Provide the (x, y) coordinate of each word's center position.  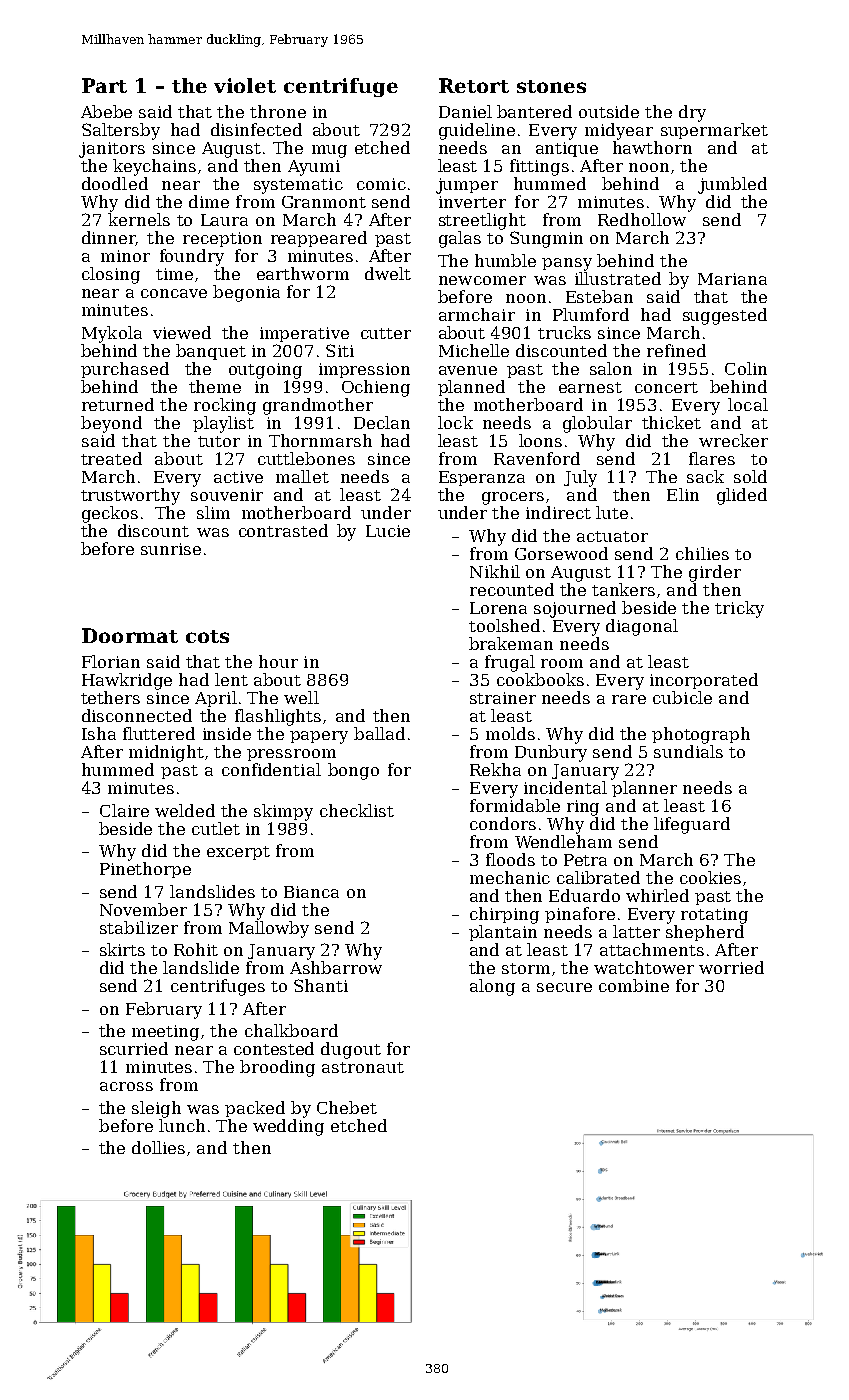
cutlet (216, 828)
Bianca (311, 892)
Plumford (591, 314)
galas (460, 239)
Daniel (465, 111)
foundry (192, 257)
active (238, 477)
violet (245, 85)
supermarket (714, 131)
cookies (710, 877)
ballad (379, 733)
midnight (166, 753)
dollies (158, 1147)
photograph (701, 735)
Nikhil (495, 571)
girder (715, 573)
